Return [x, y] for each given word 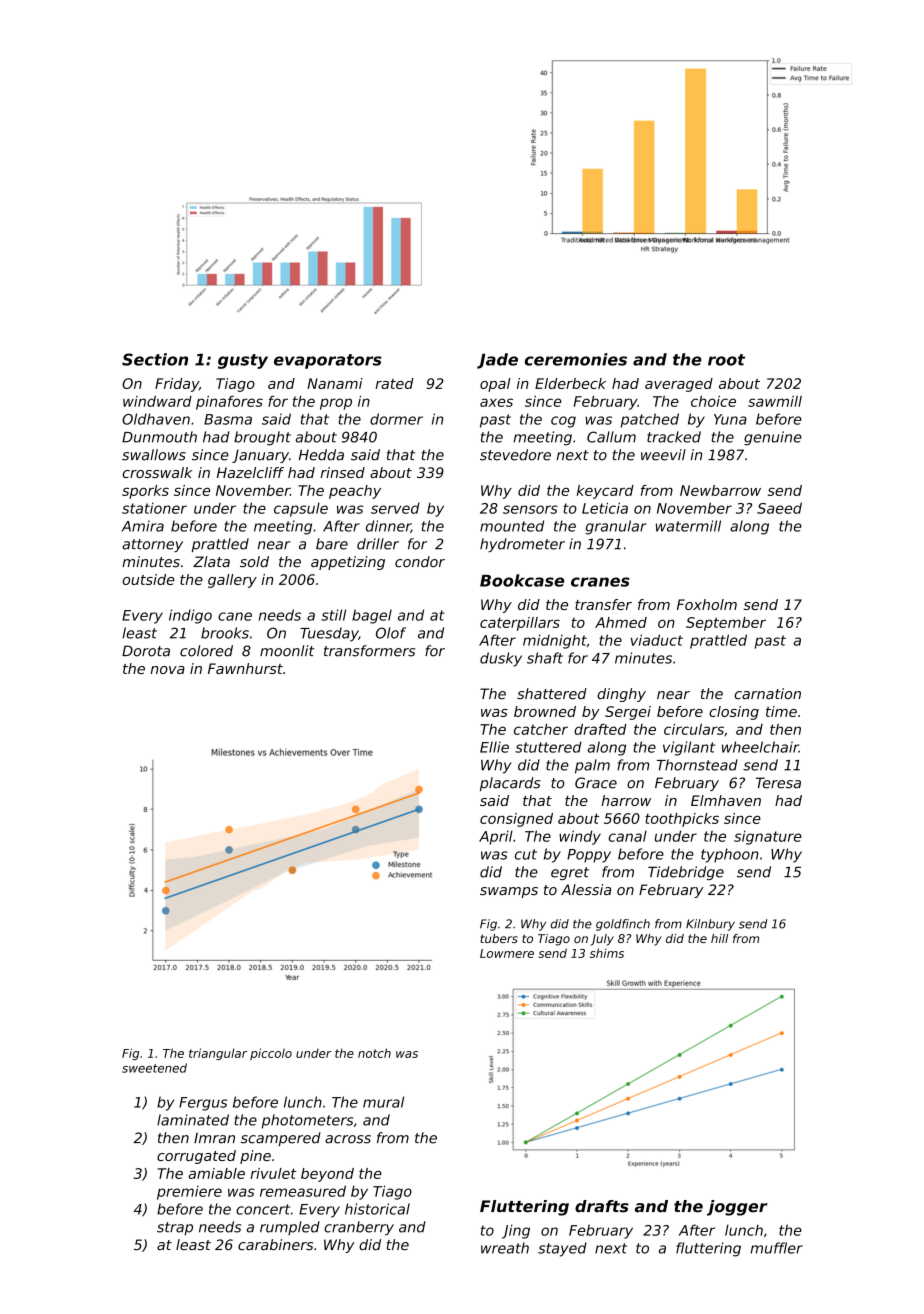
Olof [391, 633]
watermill [688, 526]
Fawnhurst [245, 668]
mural [383, 1102]
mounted [512, 526]
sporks [145, 492]
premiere [189, 1193]
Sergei [628, 713]
